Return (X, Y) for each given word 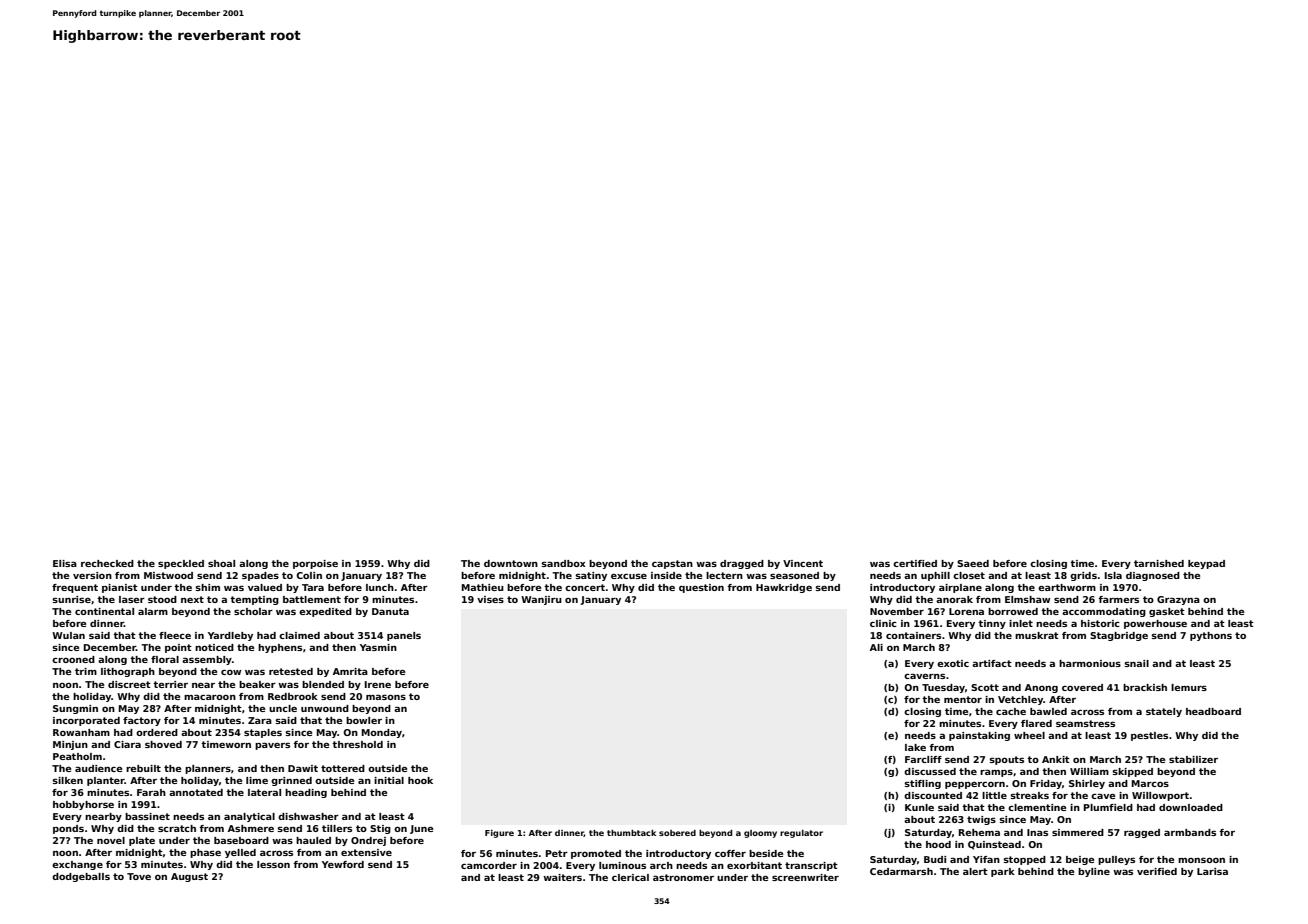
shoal (221, 563)
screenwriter (805, 877)
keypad (1206, 564)
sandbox (563, 563)
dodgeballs (81, 877)
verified (1157, 871)
